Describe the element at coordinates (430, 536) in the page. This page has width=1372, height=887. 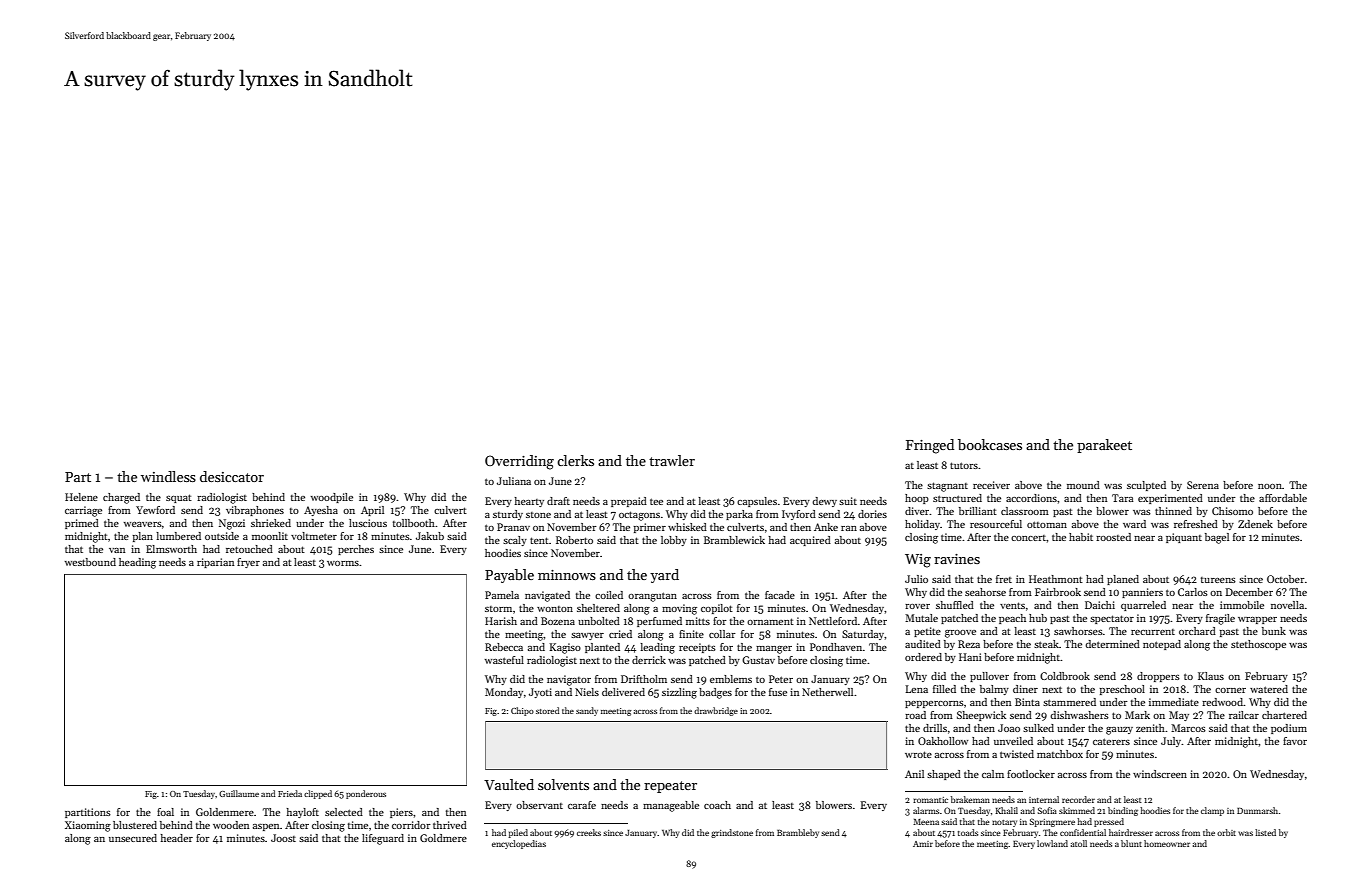
I see `Jakub` at that location.
